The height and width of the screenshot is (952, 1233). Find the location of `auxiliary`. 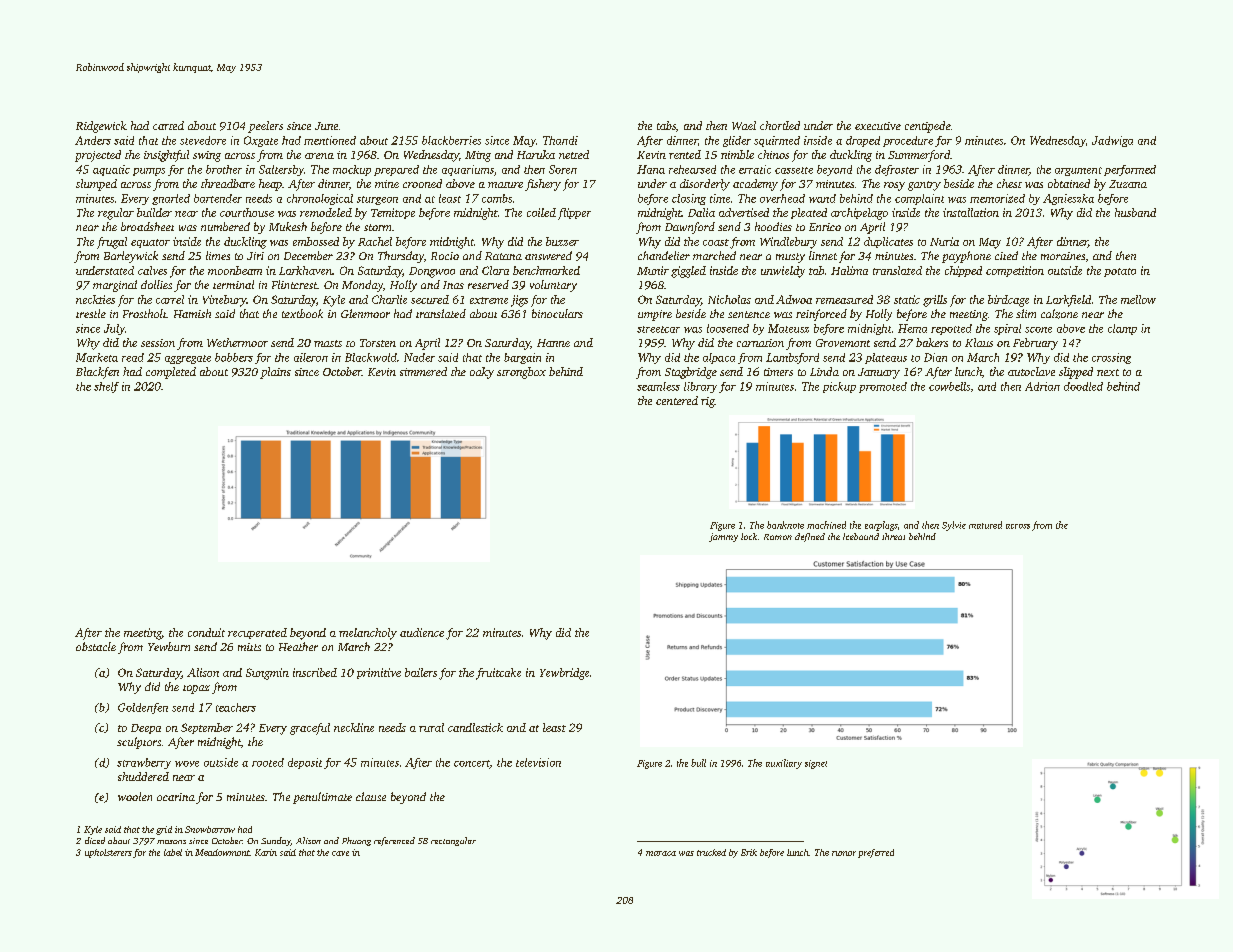

auxiliary is located at coordinates (784, 764).
